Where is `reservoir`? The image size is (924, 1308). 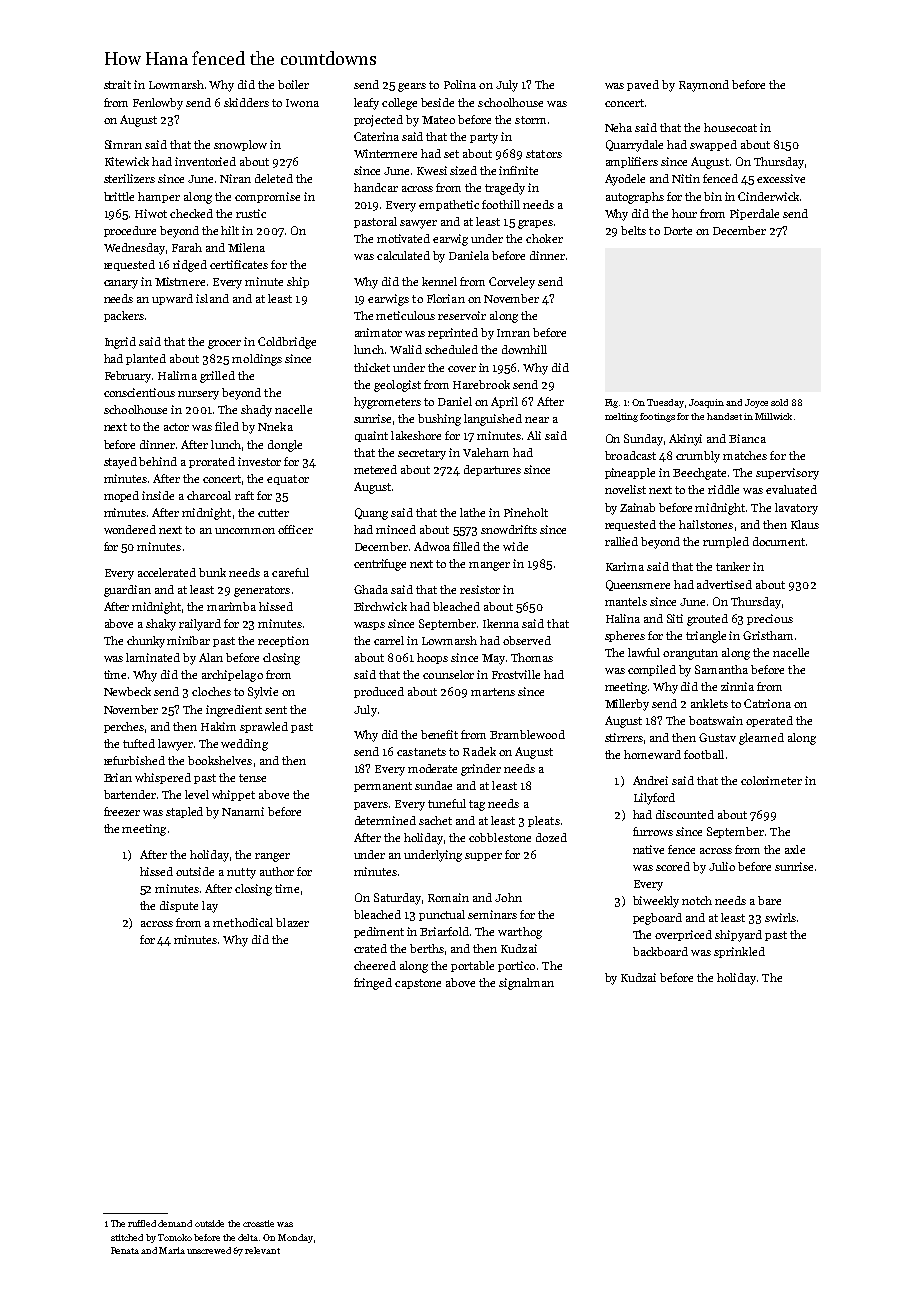
reservoir is located at coordinates (462, 315).
